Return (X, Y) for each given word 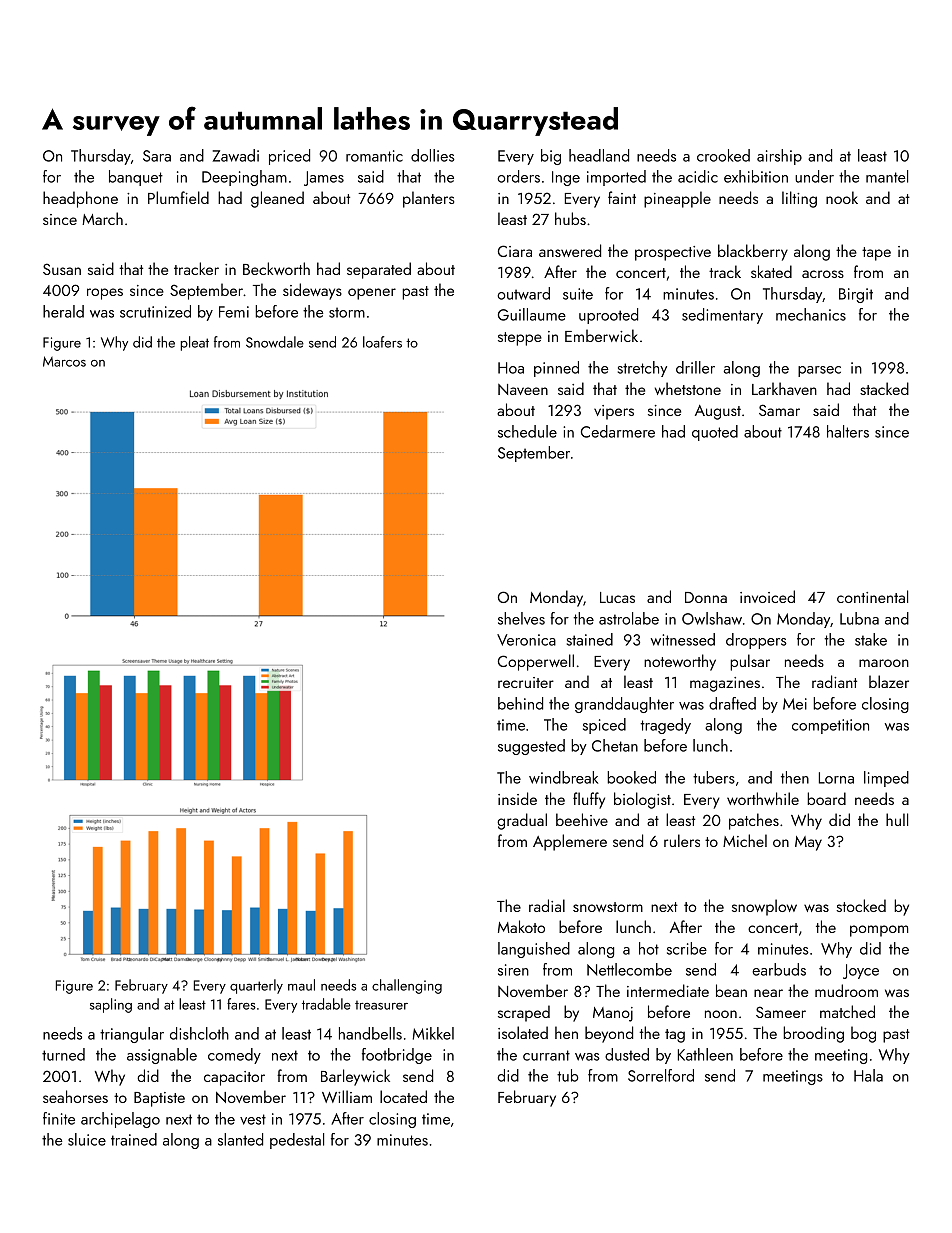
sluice (87, 1139)
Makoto (521, 926)
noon (721, 1014)
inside (517, 798)
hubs (570, 218)
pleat (195, 343)
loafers (382, 342)
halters (848, 431)
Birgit (856, 295)
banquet (136, 178)
